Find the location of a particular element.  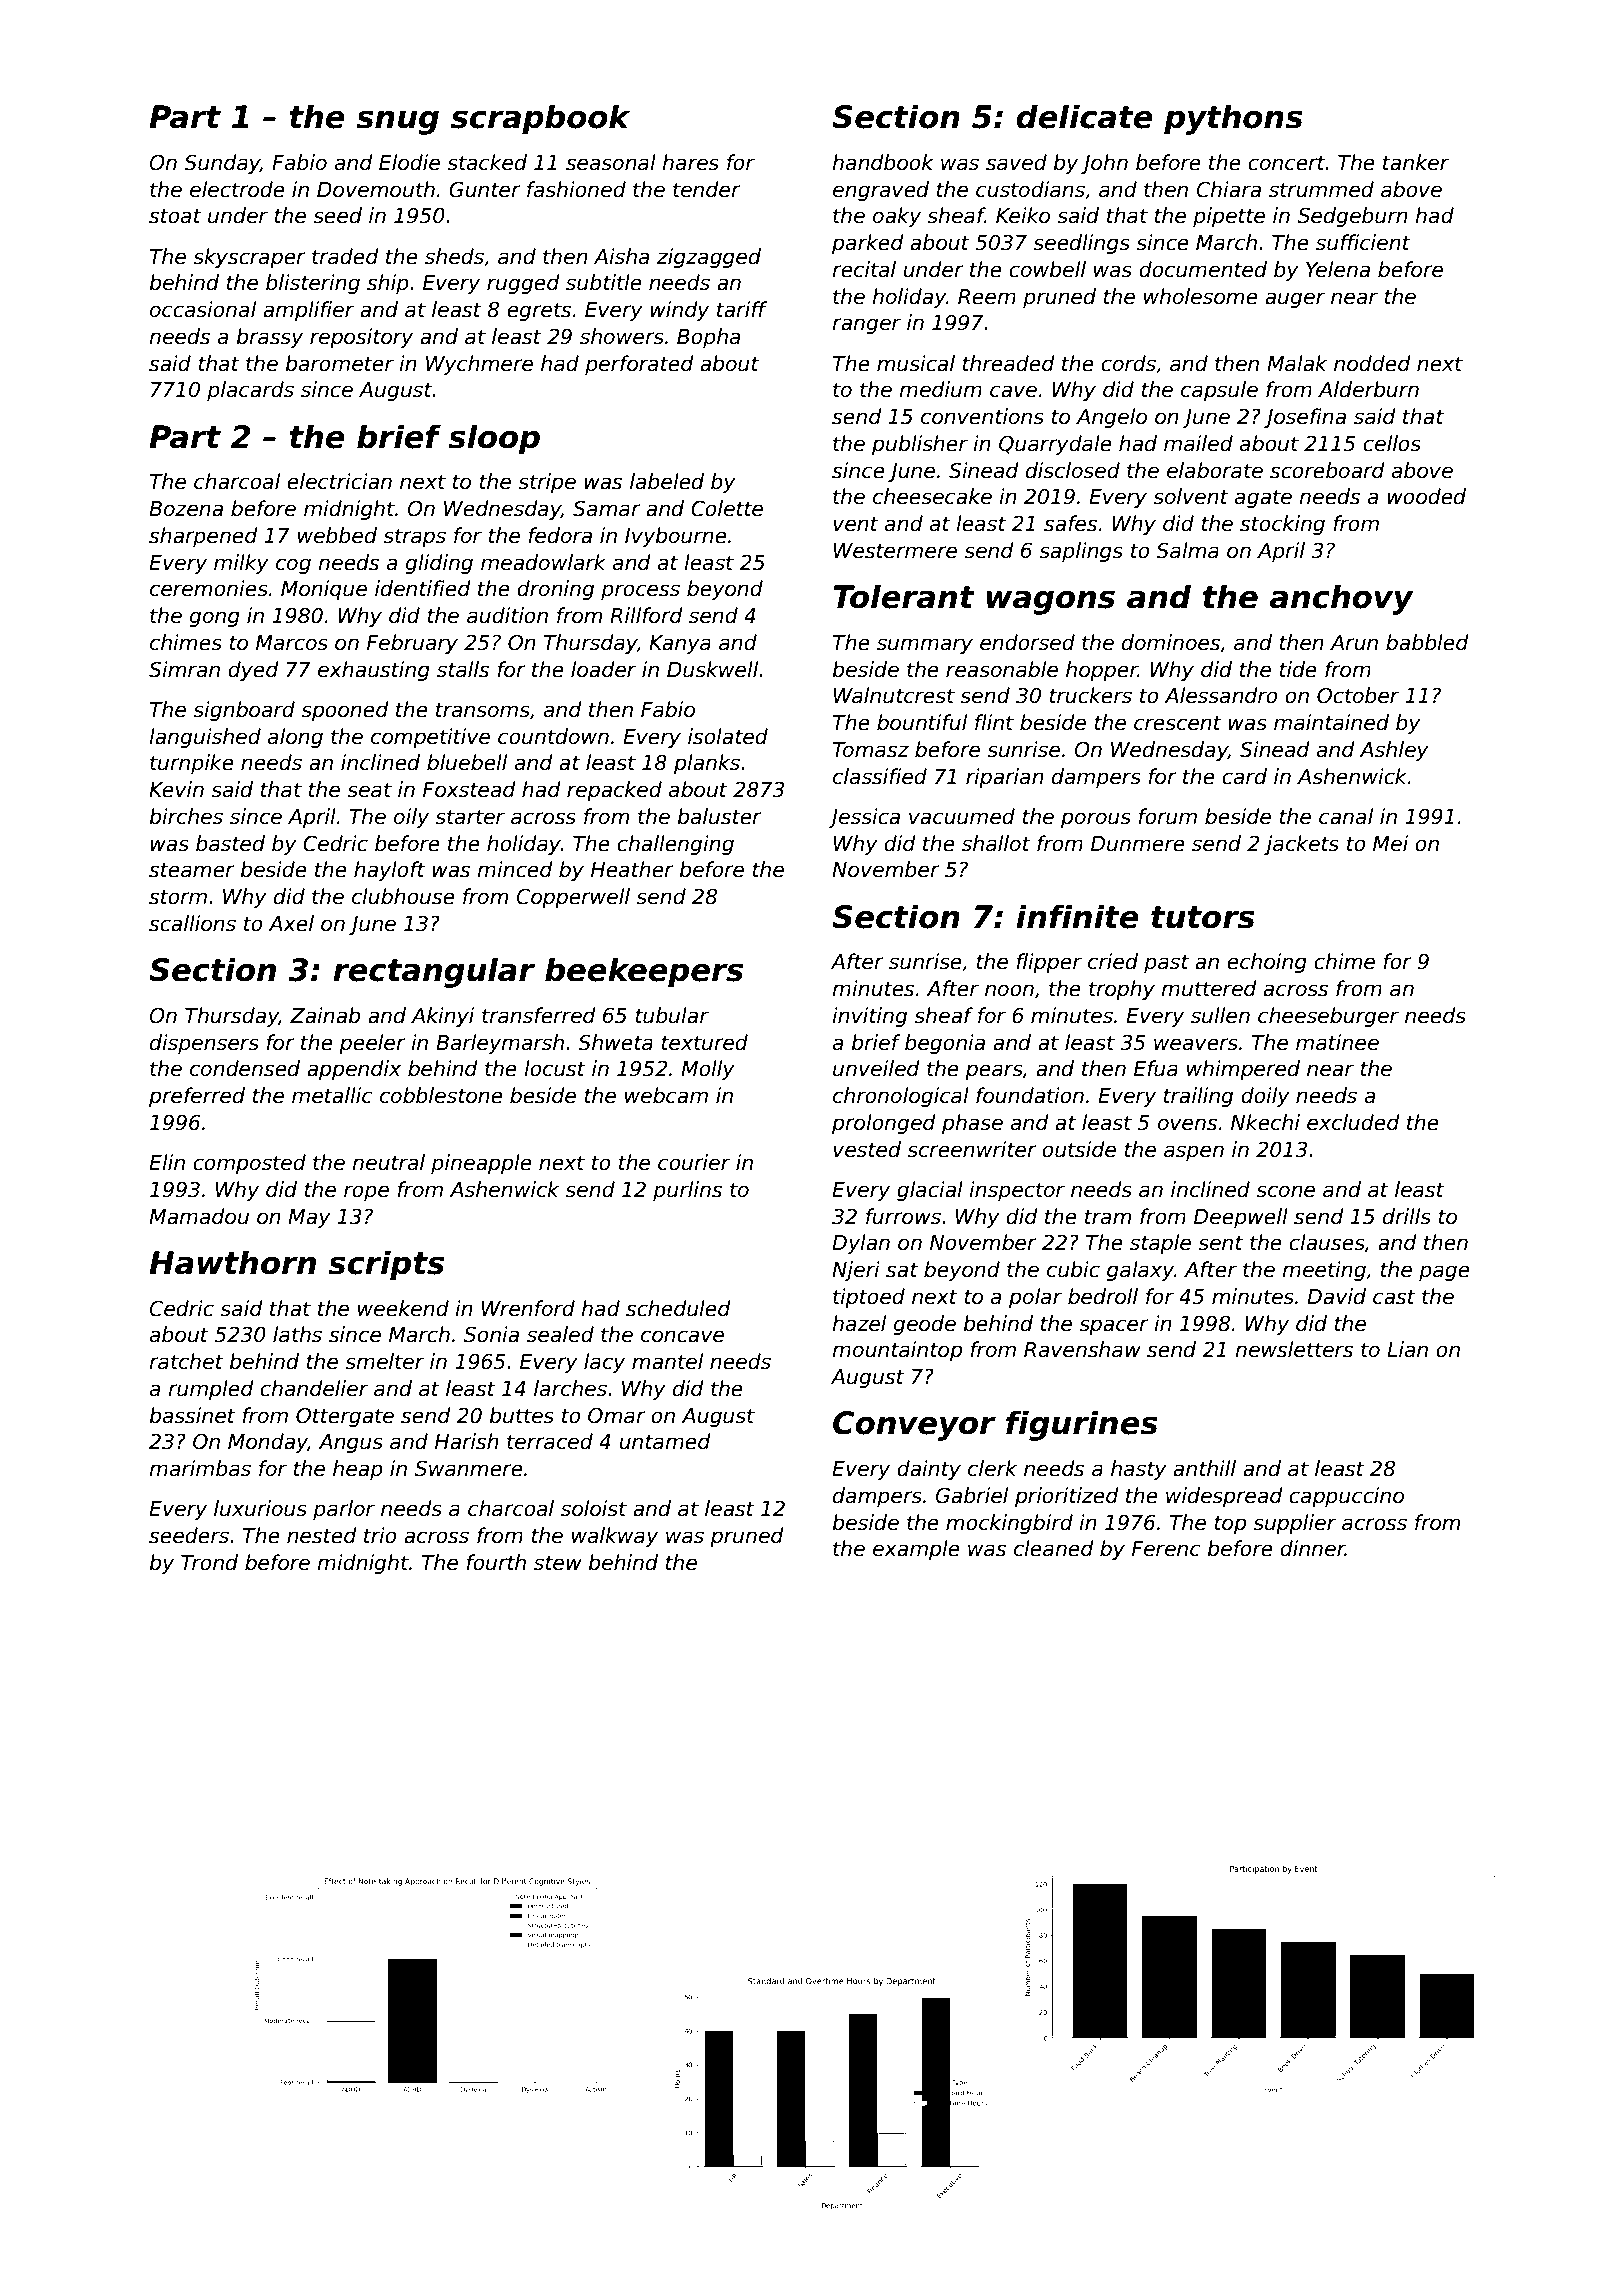

maintained is located at coordinates (1331, 722).
